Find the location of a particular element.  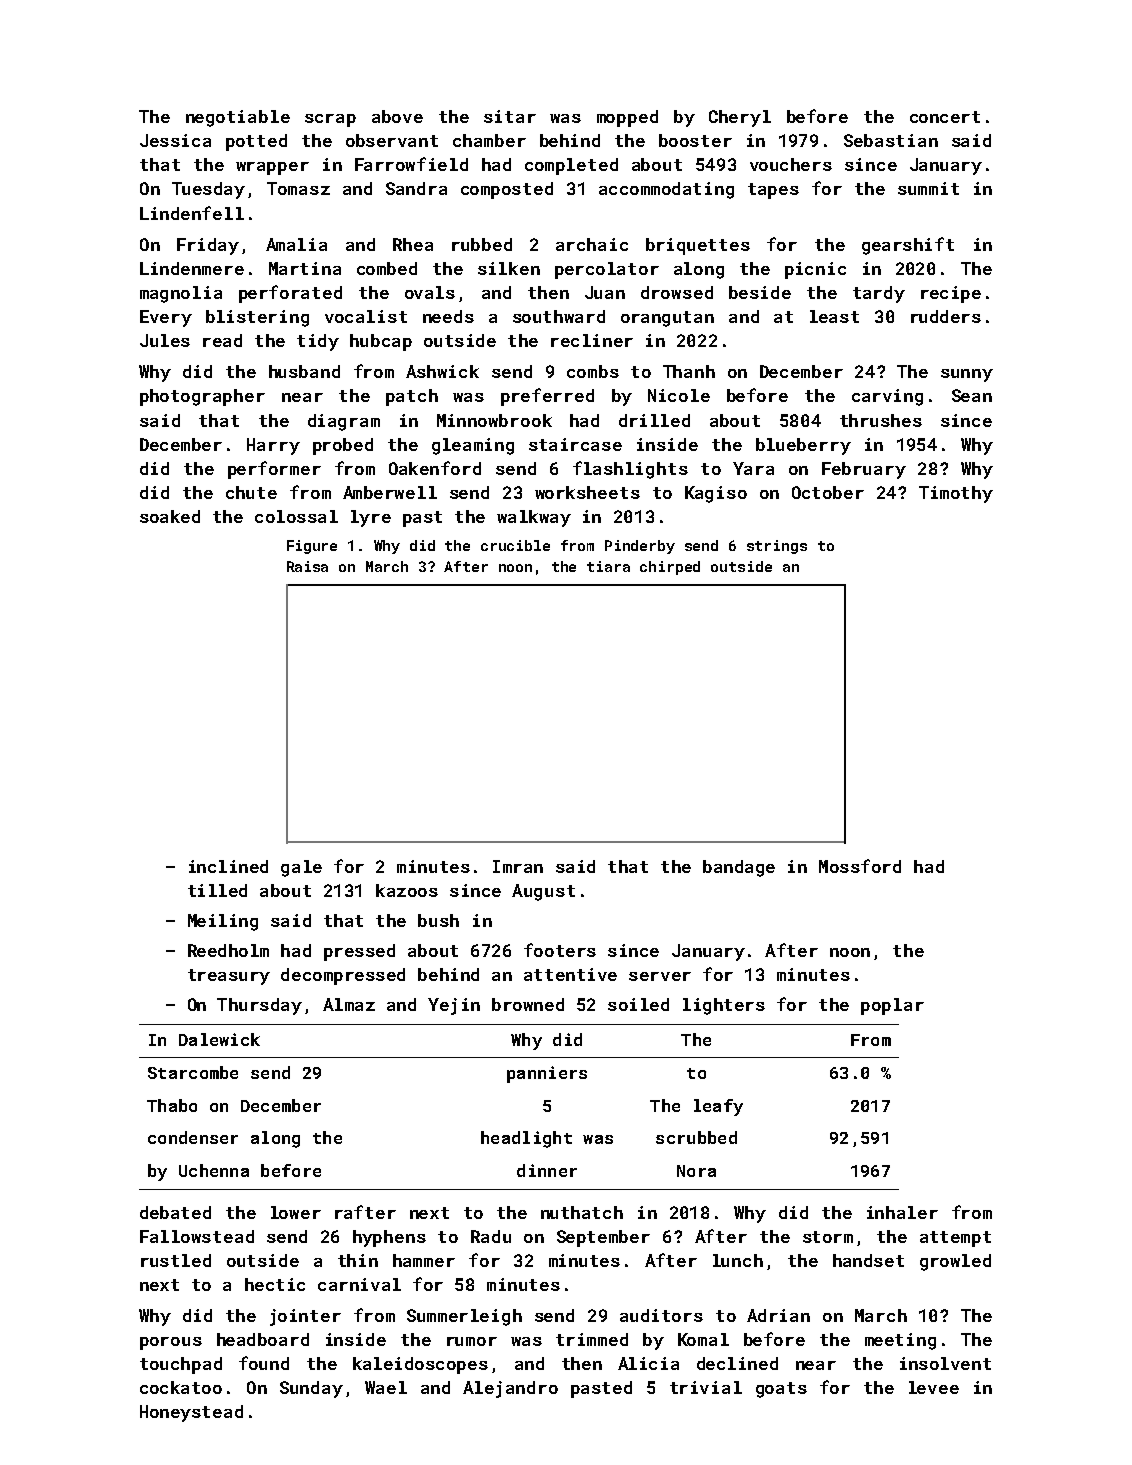

briquettes is located at coordinates (698, 246).
